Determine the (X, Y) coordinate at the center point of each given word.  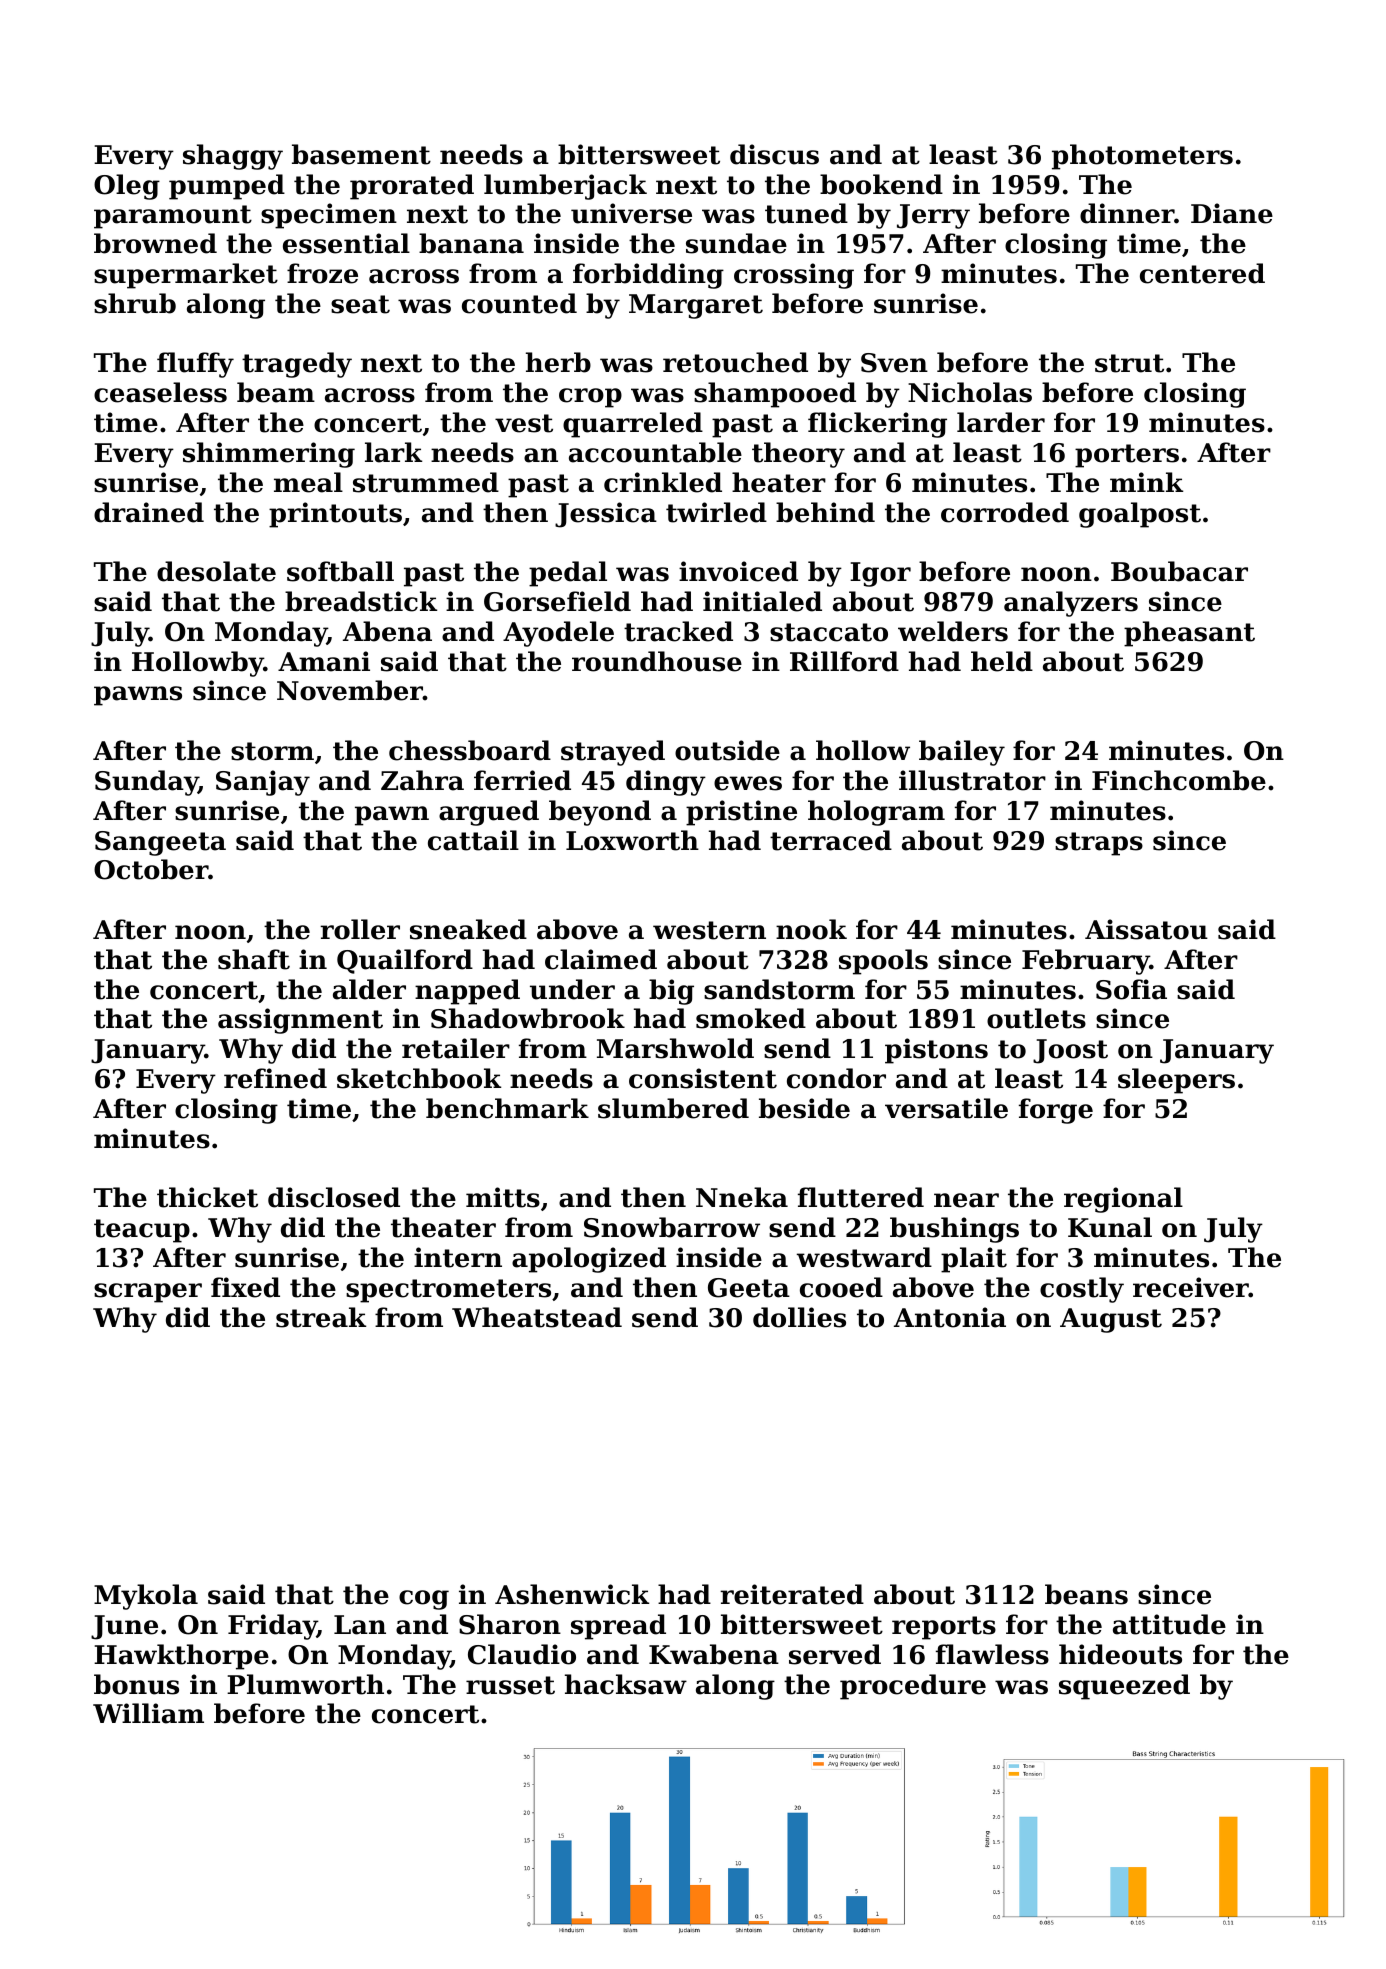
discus (774, 154)
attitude (1169, 1624)
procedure (913, 1687)
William (148, 1713)
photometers (1142, 157)
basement (361, 154)
